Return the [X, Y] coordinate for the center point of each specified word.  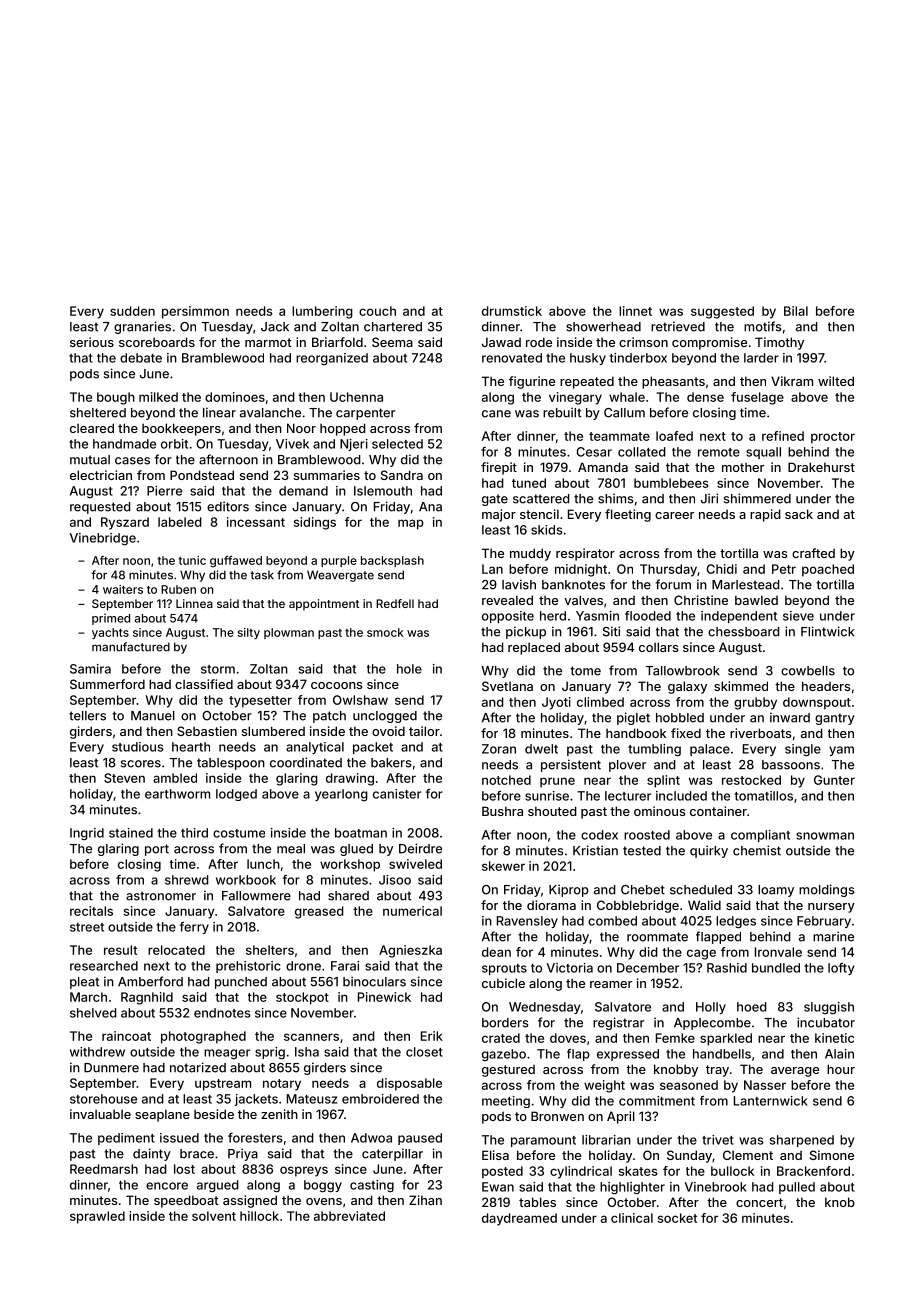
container [718, 811]
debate [141, 358]
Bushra [502, 811]
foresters [255, 1138]
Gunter [834, 780]
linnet [635, 311]
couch [377, 311]
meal [291, 849]
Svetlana [507, 686]
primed [111, 619]
